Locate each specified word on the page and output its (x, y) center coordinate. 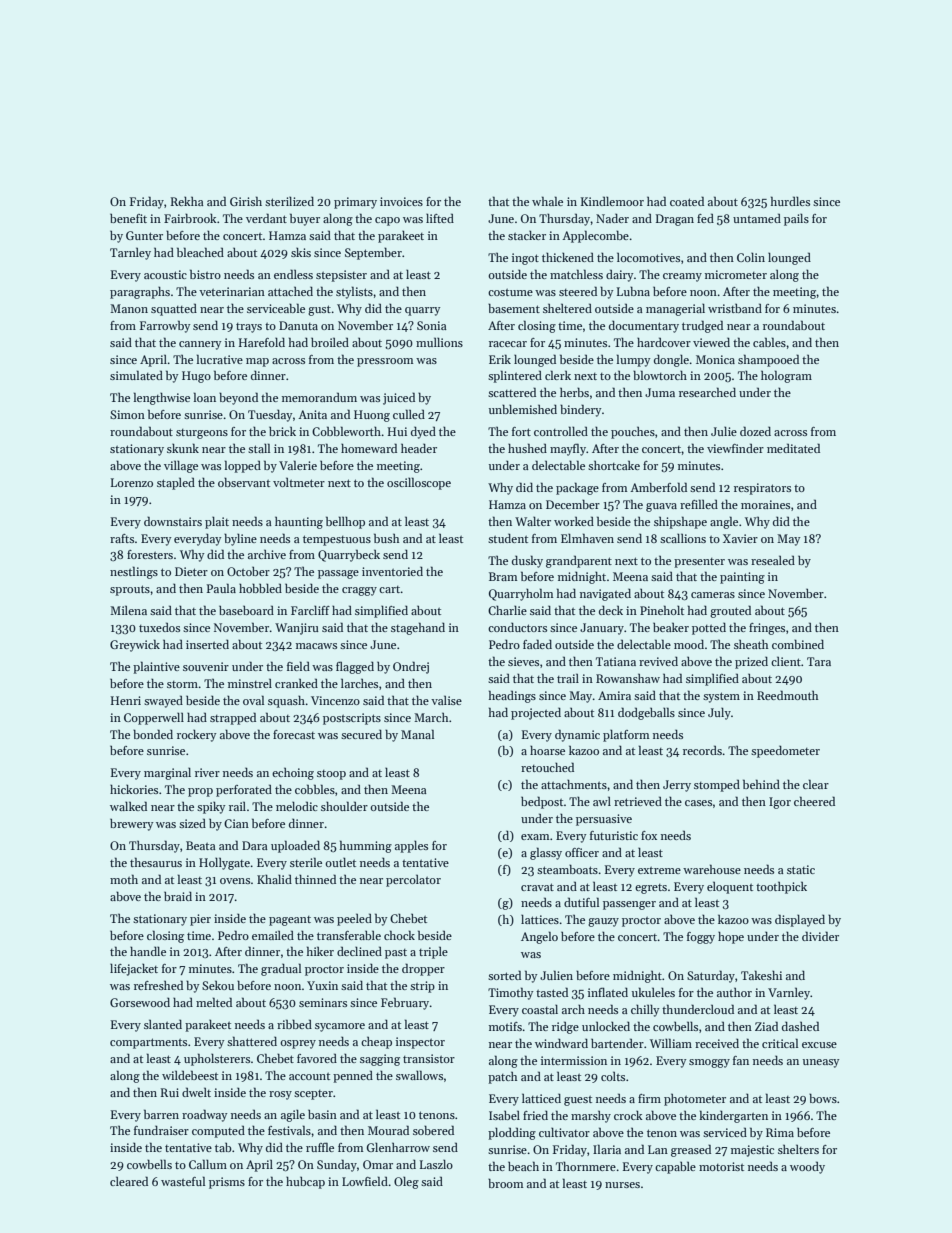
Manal (417, 734)
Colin (751, 257)
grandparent (579, 561)
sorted (504, 975)
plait (217, 523)
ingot (525, 259)
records (702, 750)
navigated (605, 595)
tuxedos (159, 627)
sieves (523, 661)
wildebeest (190, 1075)
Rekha (187, 201)
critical (780, 1043)
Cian (236, 823)
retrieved (638, 801)
